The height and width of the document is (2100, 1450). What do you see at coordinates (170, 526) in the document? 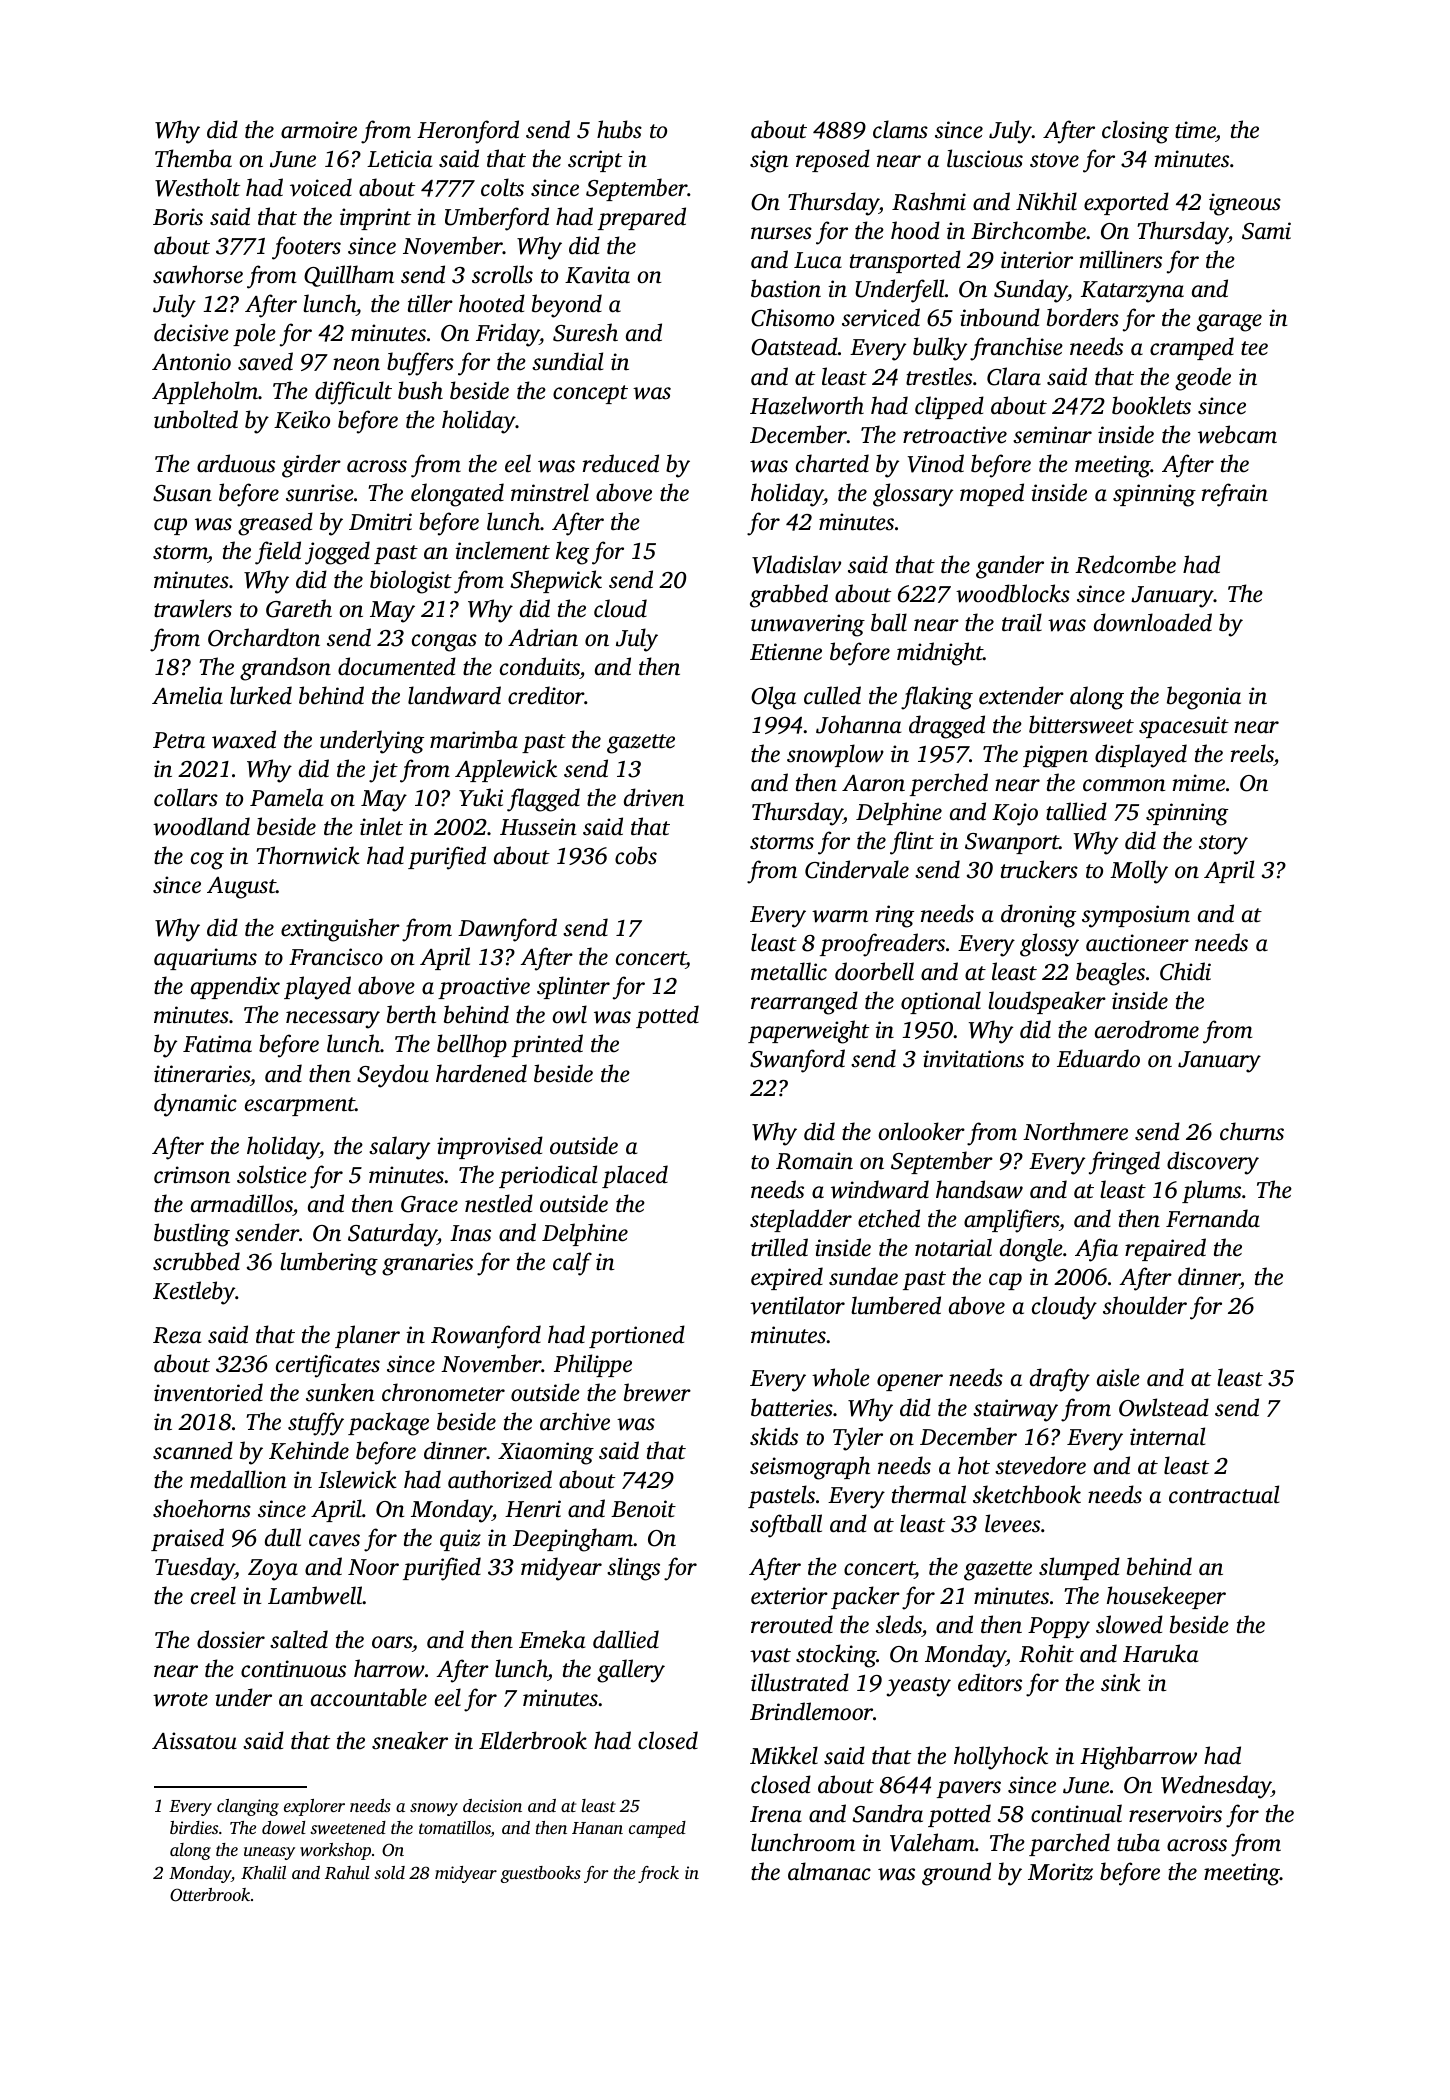
I see `cup` at bounding box center [170, 526].
